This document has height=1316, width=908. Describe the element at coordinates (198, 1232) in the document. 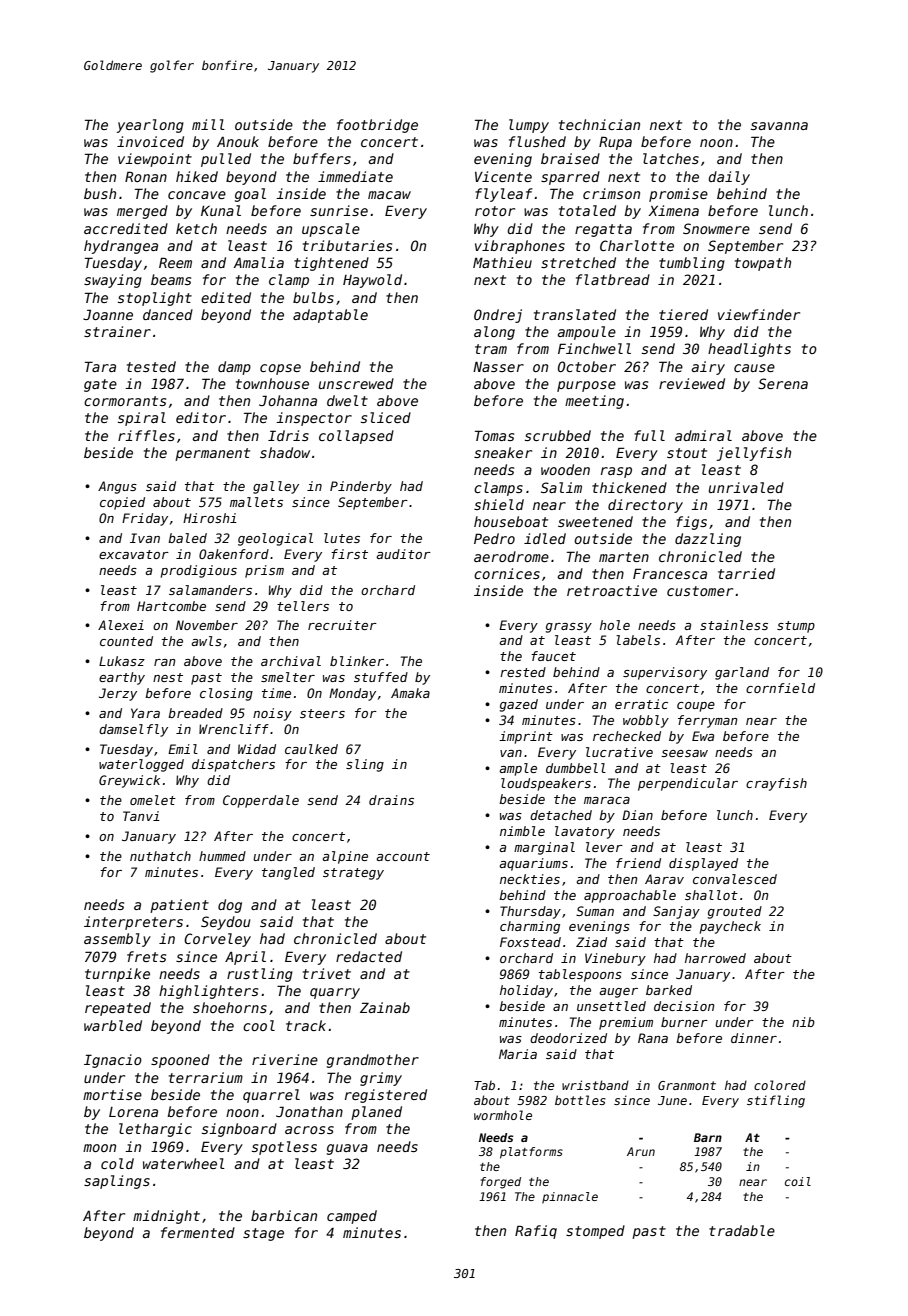

I see `fermented` at that location.
